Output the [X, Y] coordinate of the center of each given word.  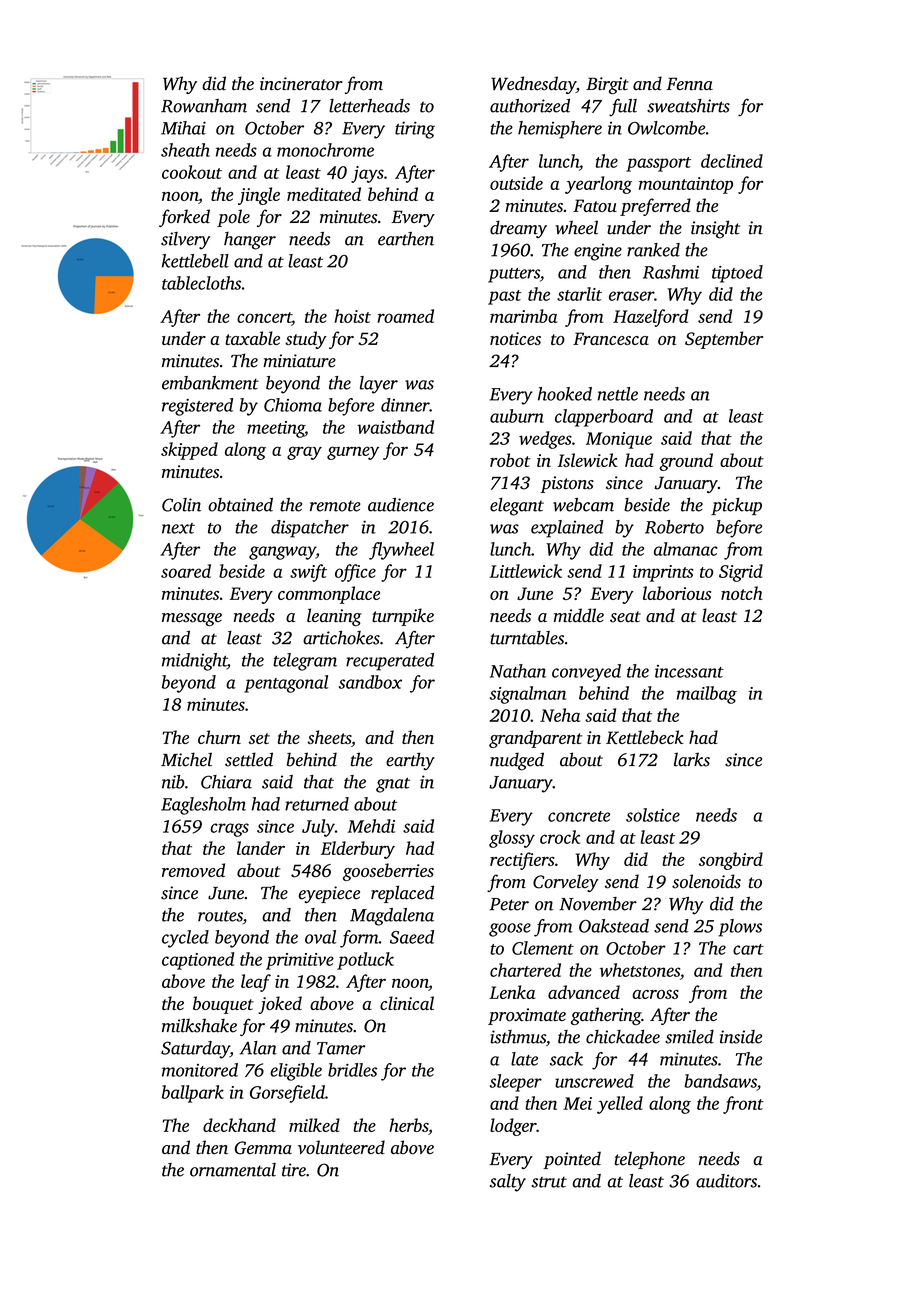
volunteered [341, 1147]
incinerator [301, 84]
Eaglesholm [203, 806]
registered [197, 407]
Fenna [689, 83]
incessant [689, 671]
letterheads [369, 106]
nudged [517, 761]
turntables [527, 638]
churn [219, 737]
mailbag [707, 695]
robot [510, 460]
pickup [736, 506]
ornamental [233, 1170]
